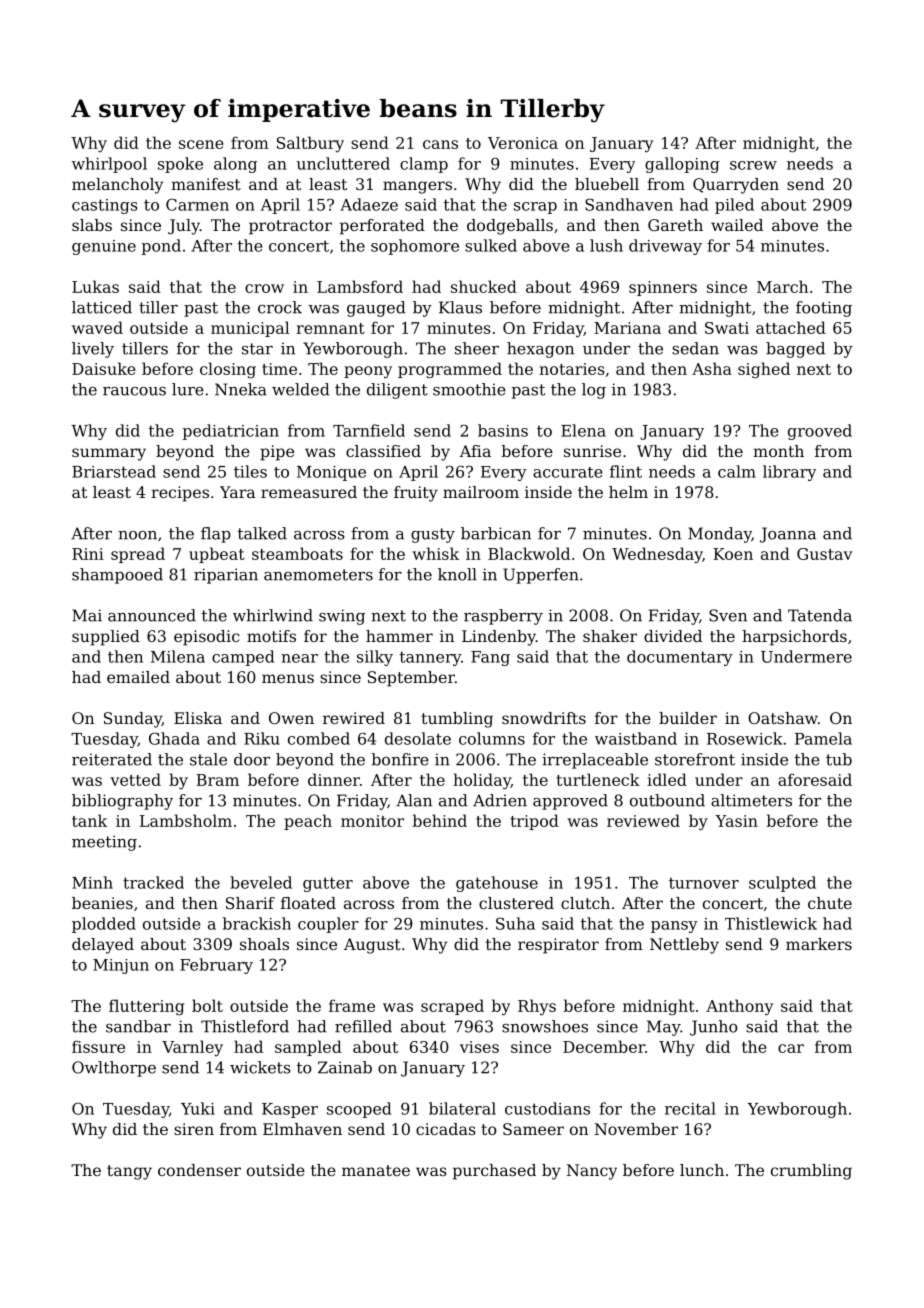 This document has height=1308, width=924. I want to click on tangy, so click(129, 1172).
